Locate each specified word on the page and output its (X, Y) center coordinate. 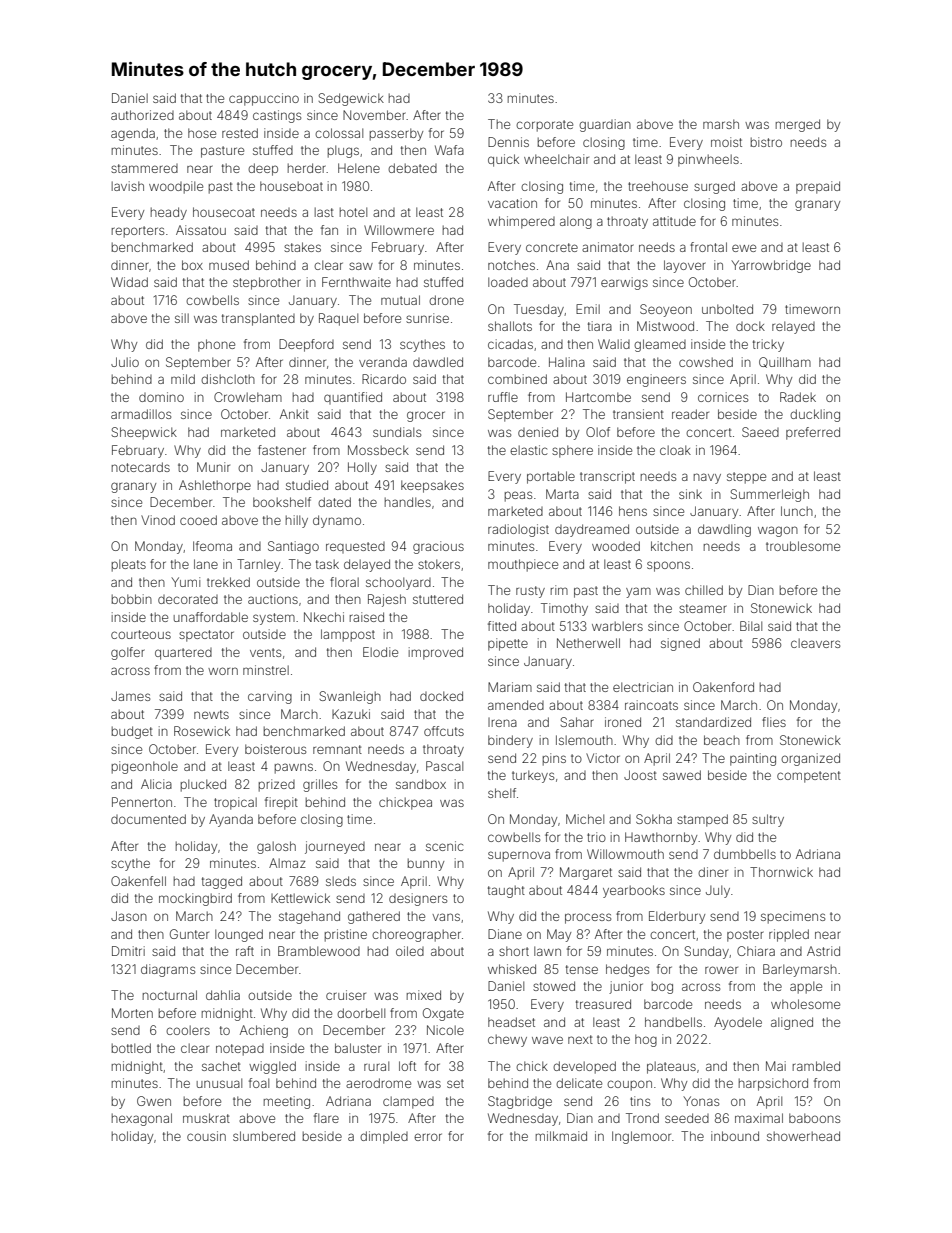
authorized (142, 115)
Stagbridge (520, 1102)
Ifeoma (212, 546)
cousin (206, 1136)
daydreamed (592, 530)
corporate (544, 126)
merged (798, 125)
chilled (704, 590)
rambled (816, 1066)
